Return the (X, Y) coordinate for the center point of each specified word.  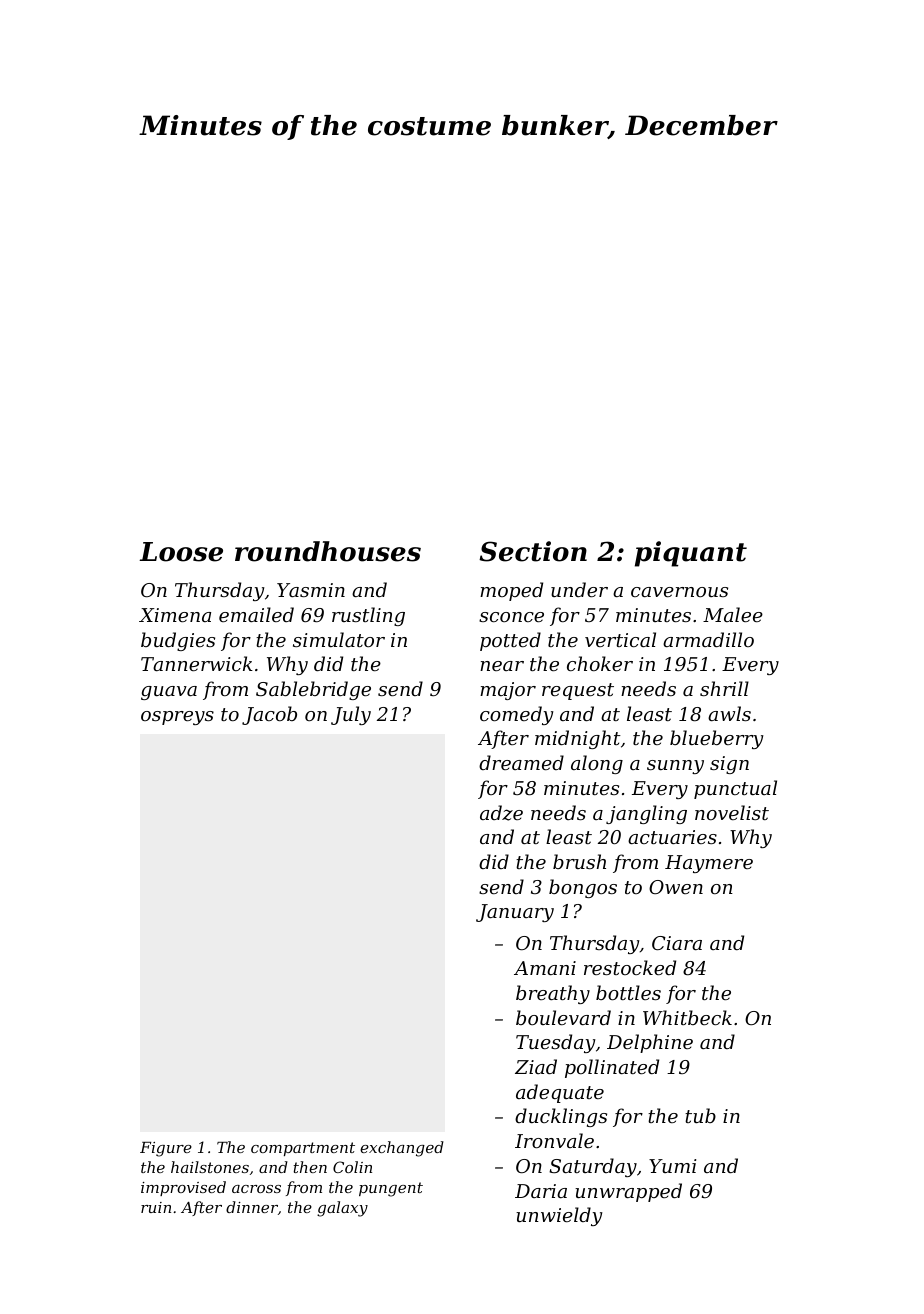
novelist (732, 812)
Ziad (536, 1066)
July (351, 715)
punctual (735, 789)
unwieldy (559, 1216)
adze (501, 813)
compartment (303, 1149)
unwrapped (628, 1192)
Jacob (269, 715)
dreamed (521, 762)
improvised (183, 1188)
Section (533, 551)
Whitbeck (687, 1017)
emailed (256, 614)
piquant (691, 554)
